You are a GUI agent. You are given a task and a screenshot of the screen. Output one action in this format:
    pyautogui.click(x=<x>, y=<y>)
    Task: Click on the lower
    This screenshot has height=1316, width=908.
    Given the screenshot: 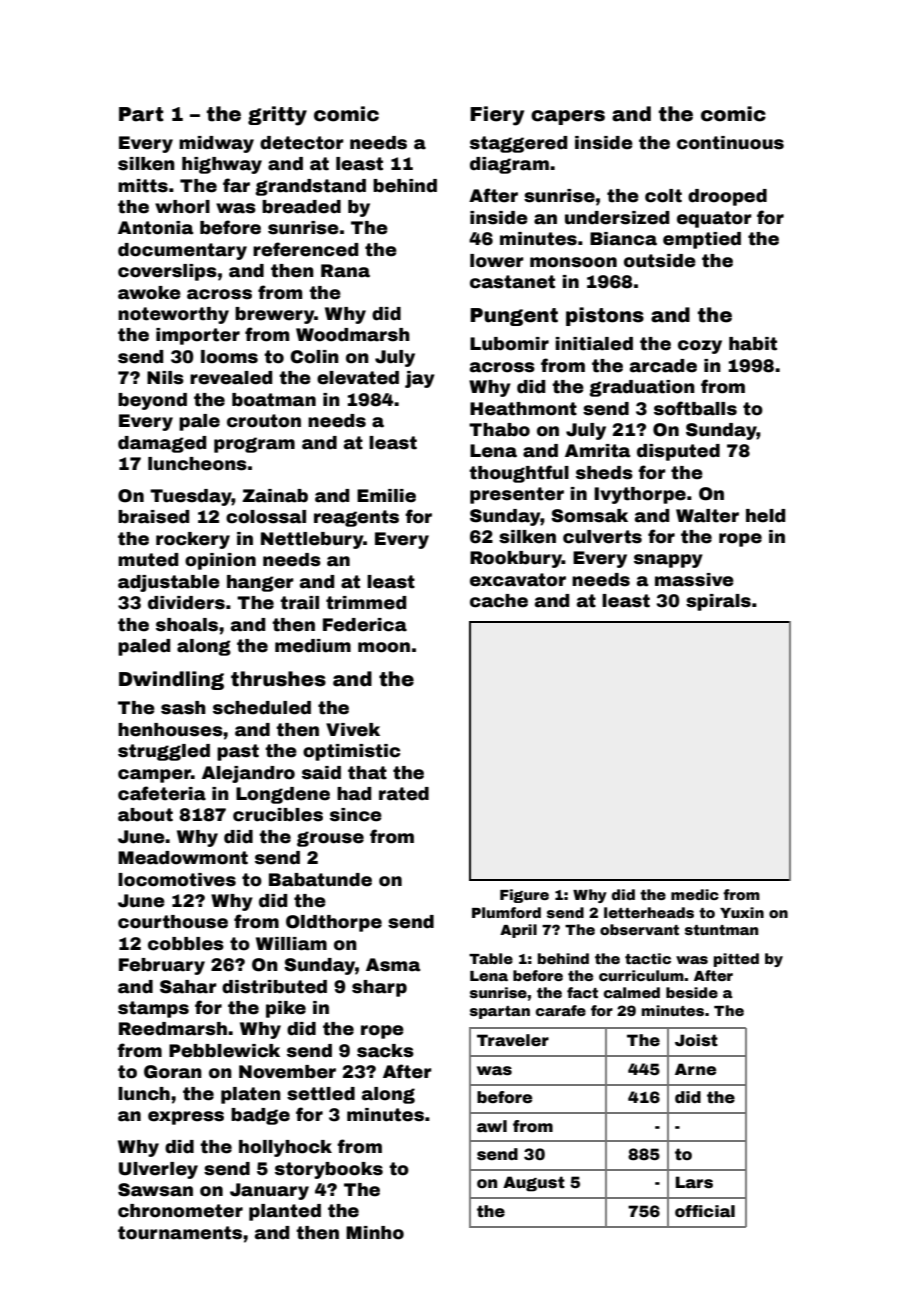 What is the action you would take?
    pyautogui.click(x=497, y=261)
